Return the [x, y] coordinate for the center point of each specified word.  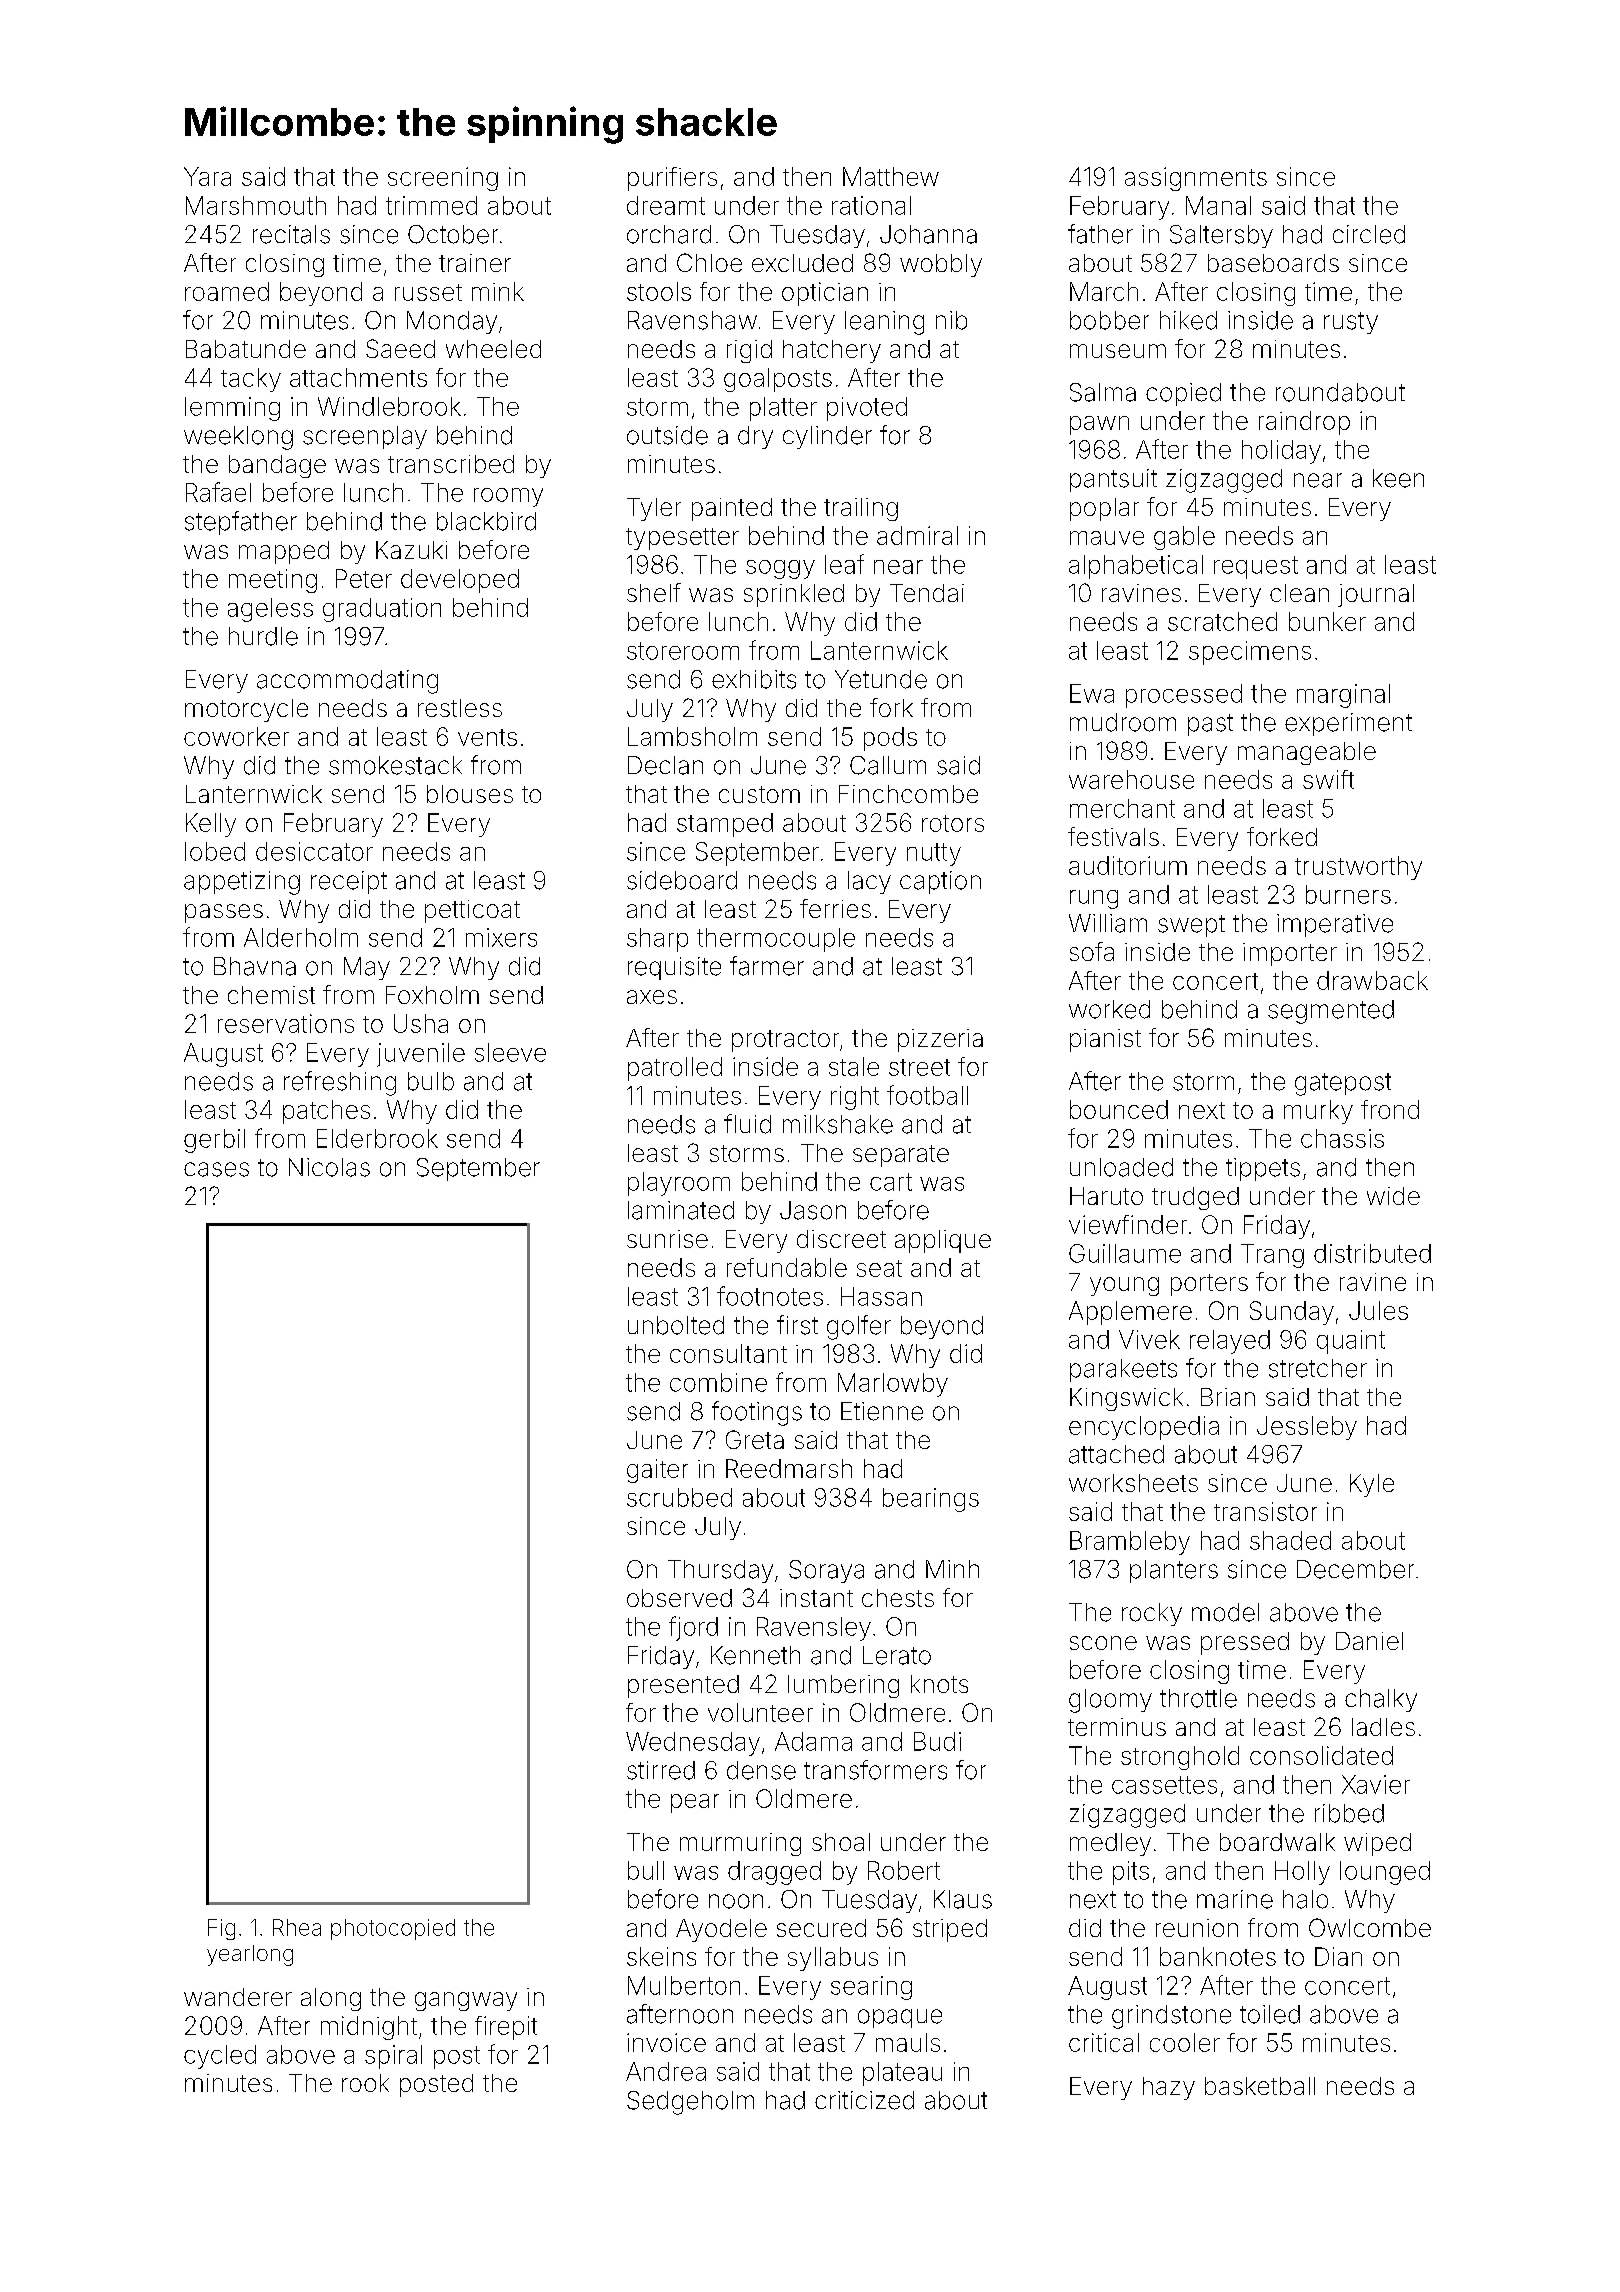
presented [683, 1686]
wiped [1377, 1844]
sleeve [510, 1052]
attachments [358, 377]
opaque [900, 2018]
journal [1376, 595]
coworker [236, 736]
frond [1390, 1109]
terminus [1117, 1727]
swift [1328, 779]
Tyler [654, 509]
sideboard [682, 880]
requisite [674, 968]
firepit [506, 2028]
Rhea [297, 1927]
